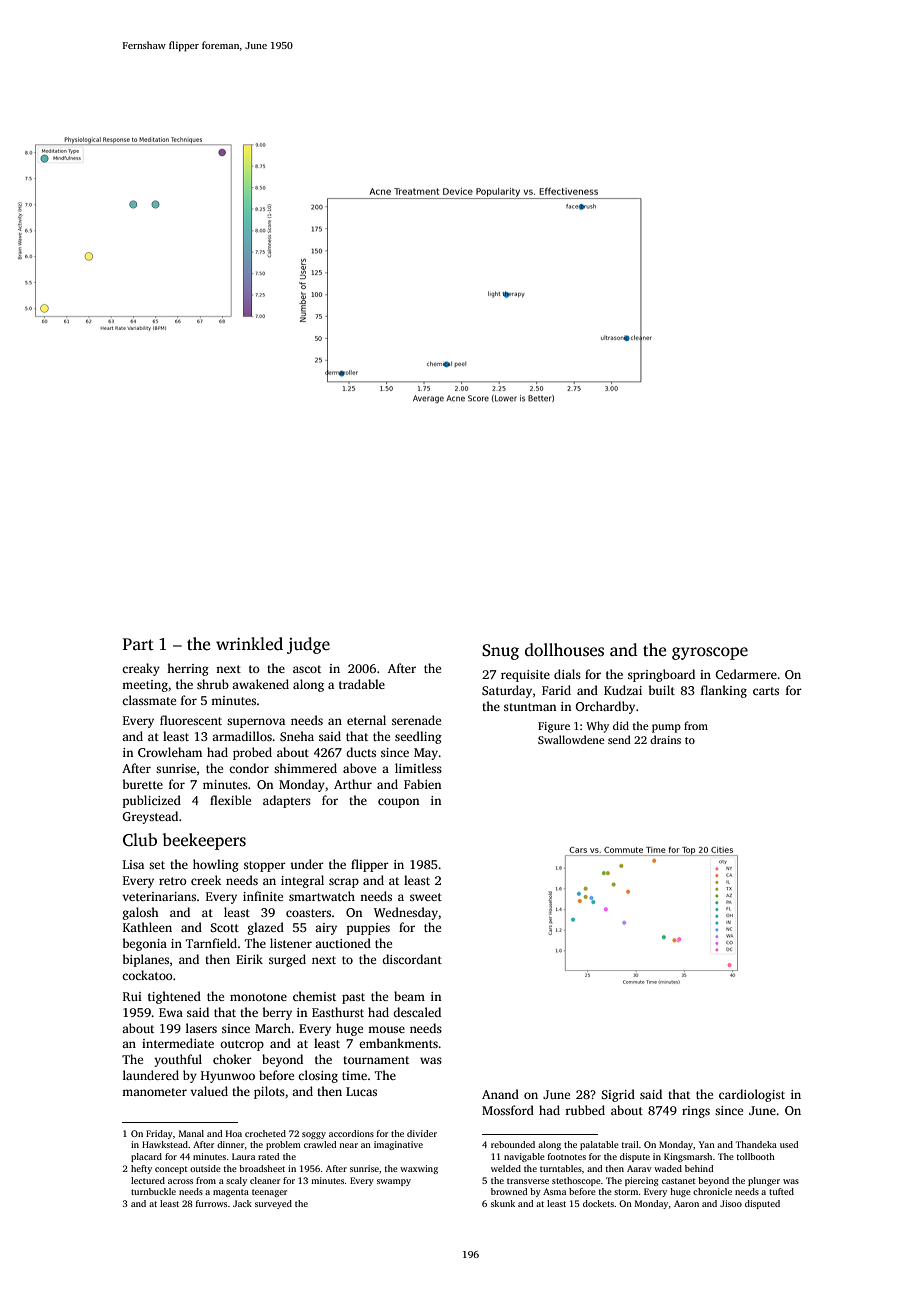 This image has width=924, height=1308. Describe the element at coordinates (598, 1203) in the image. I see `dockets` at that location.
